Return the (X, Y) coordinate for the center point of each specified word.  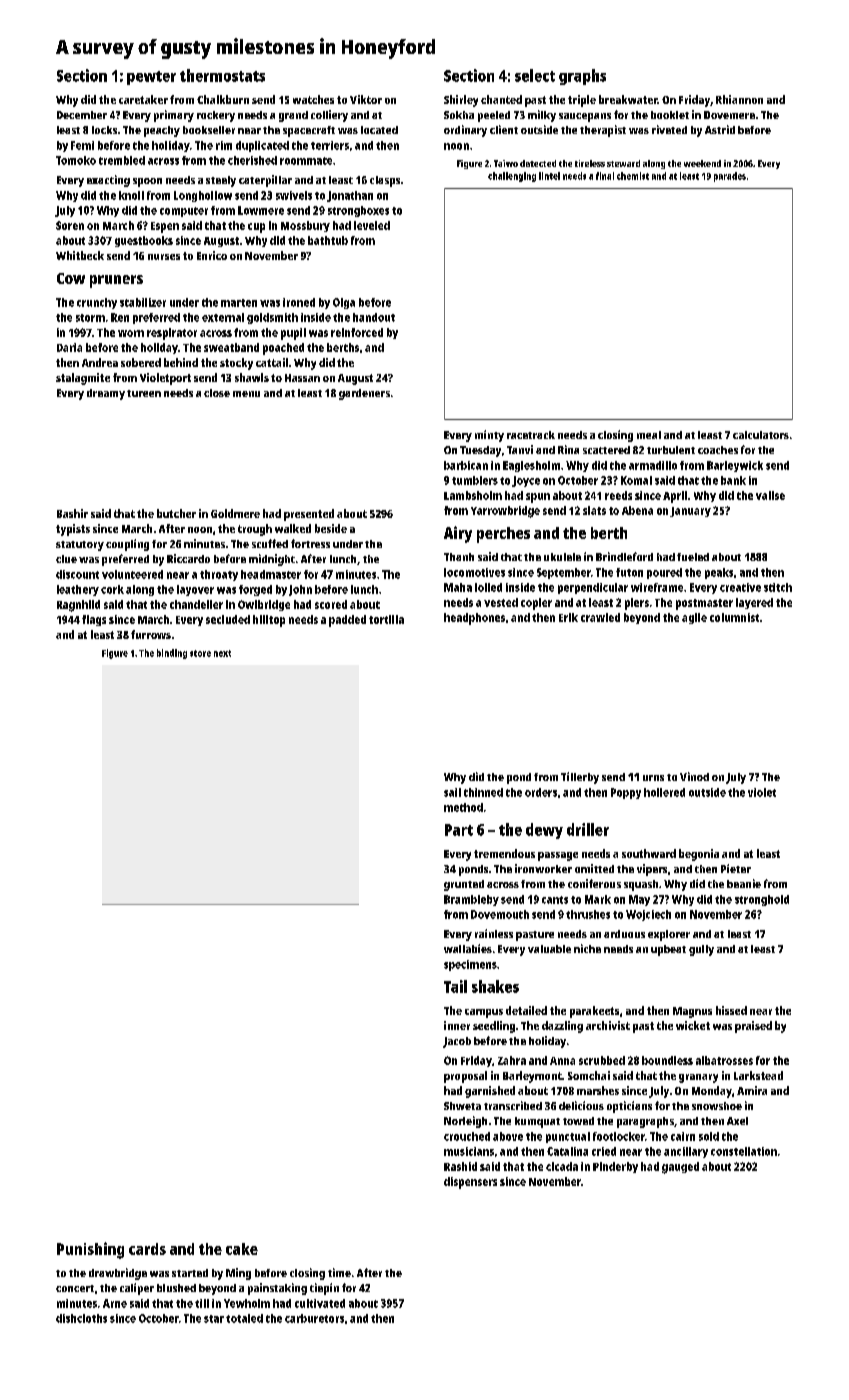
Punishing (90, 1250)
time (339, 1272)
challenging (512, 177)
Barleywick (735, 466)
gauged (680, 1168)
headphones (474, 619)
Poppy (626, 793)
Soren (70, 225)
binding (172, 654)
